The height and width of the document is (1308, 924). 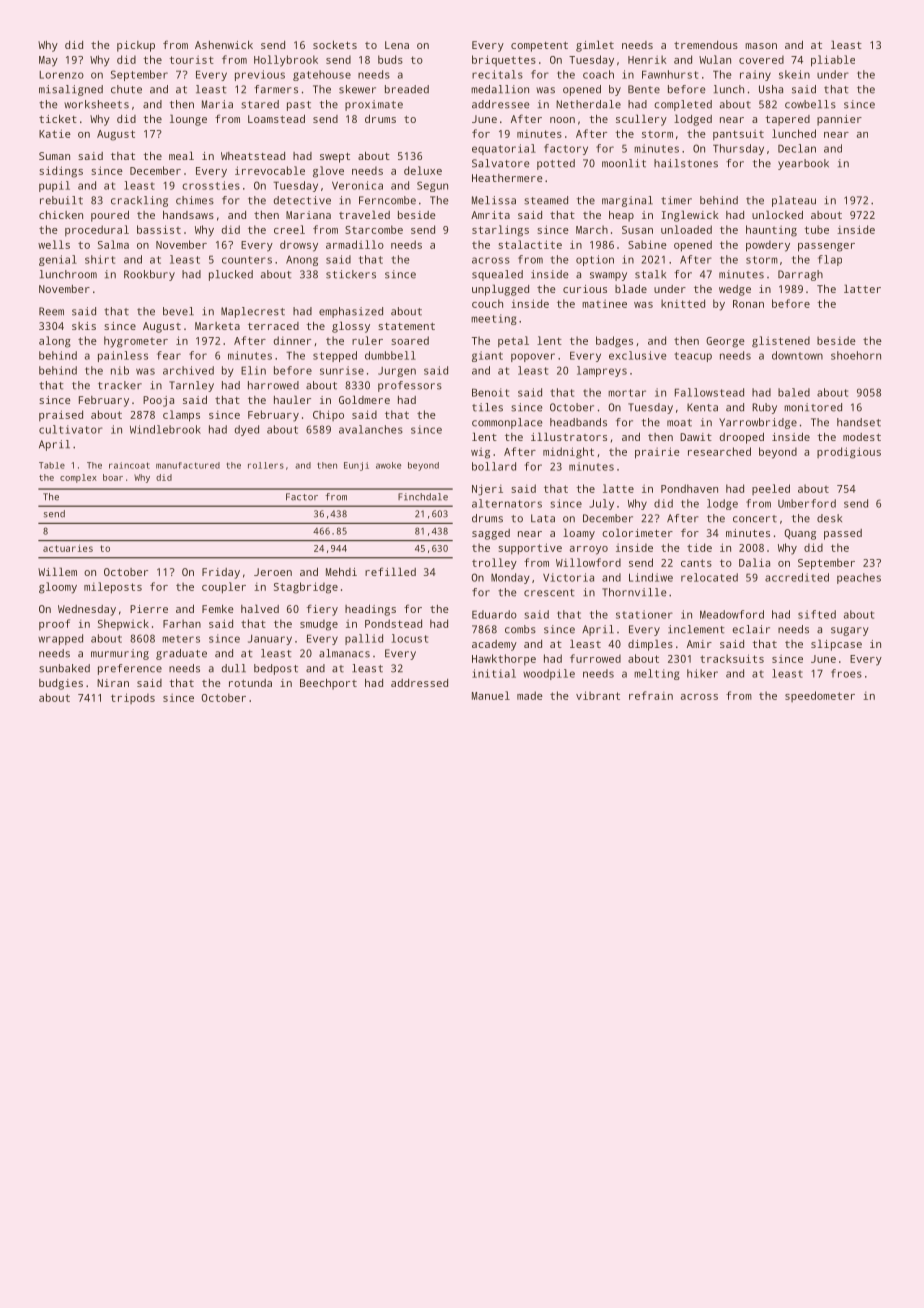 What do you see at coordinates (133, 698) in the document?
I see `tripods` at bounding box center [133, 698].
